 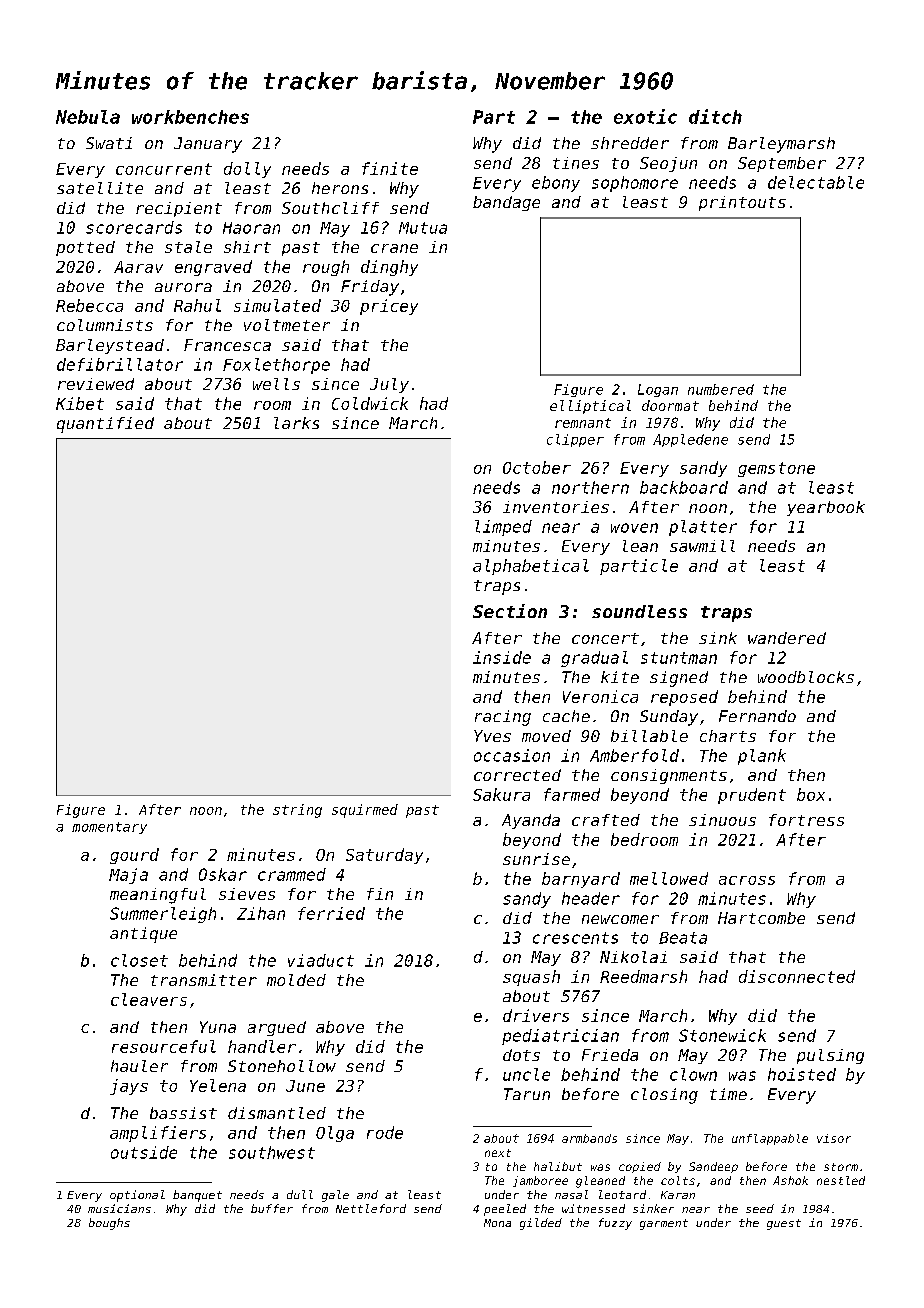 I want to click on Yves, so click(x=492, y=736).
